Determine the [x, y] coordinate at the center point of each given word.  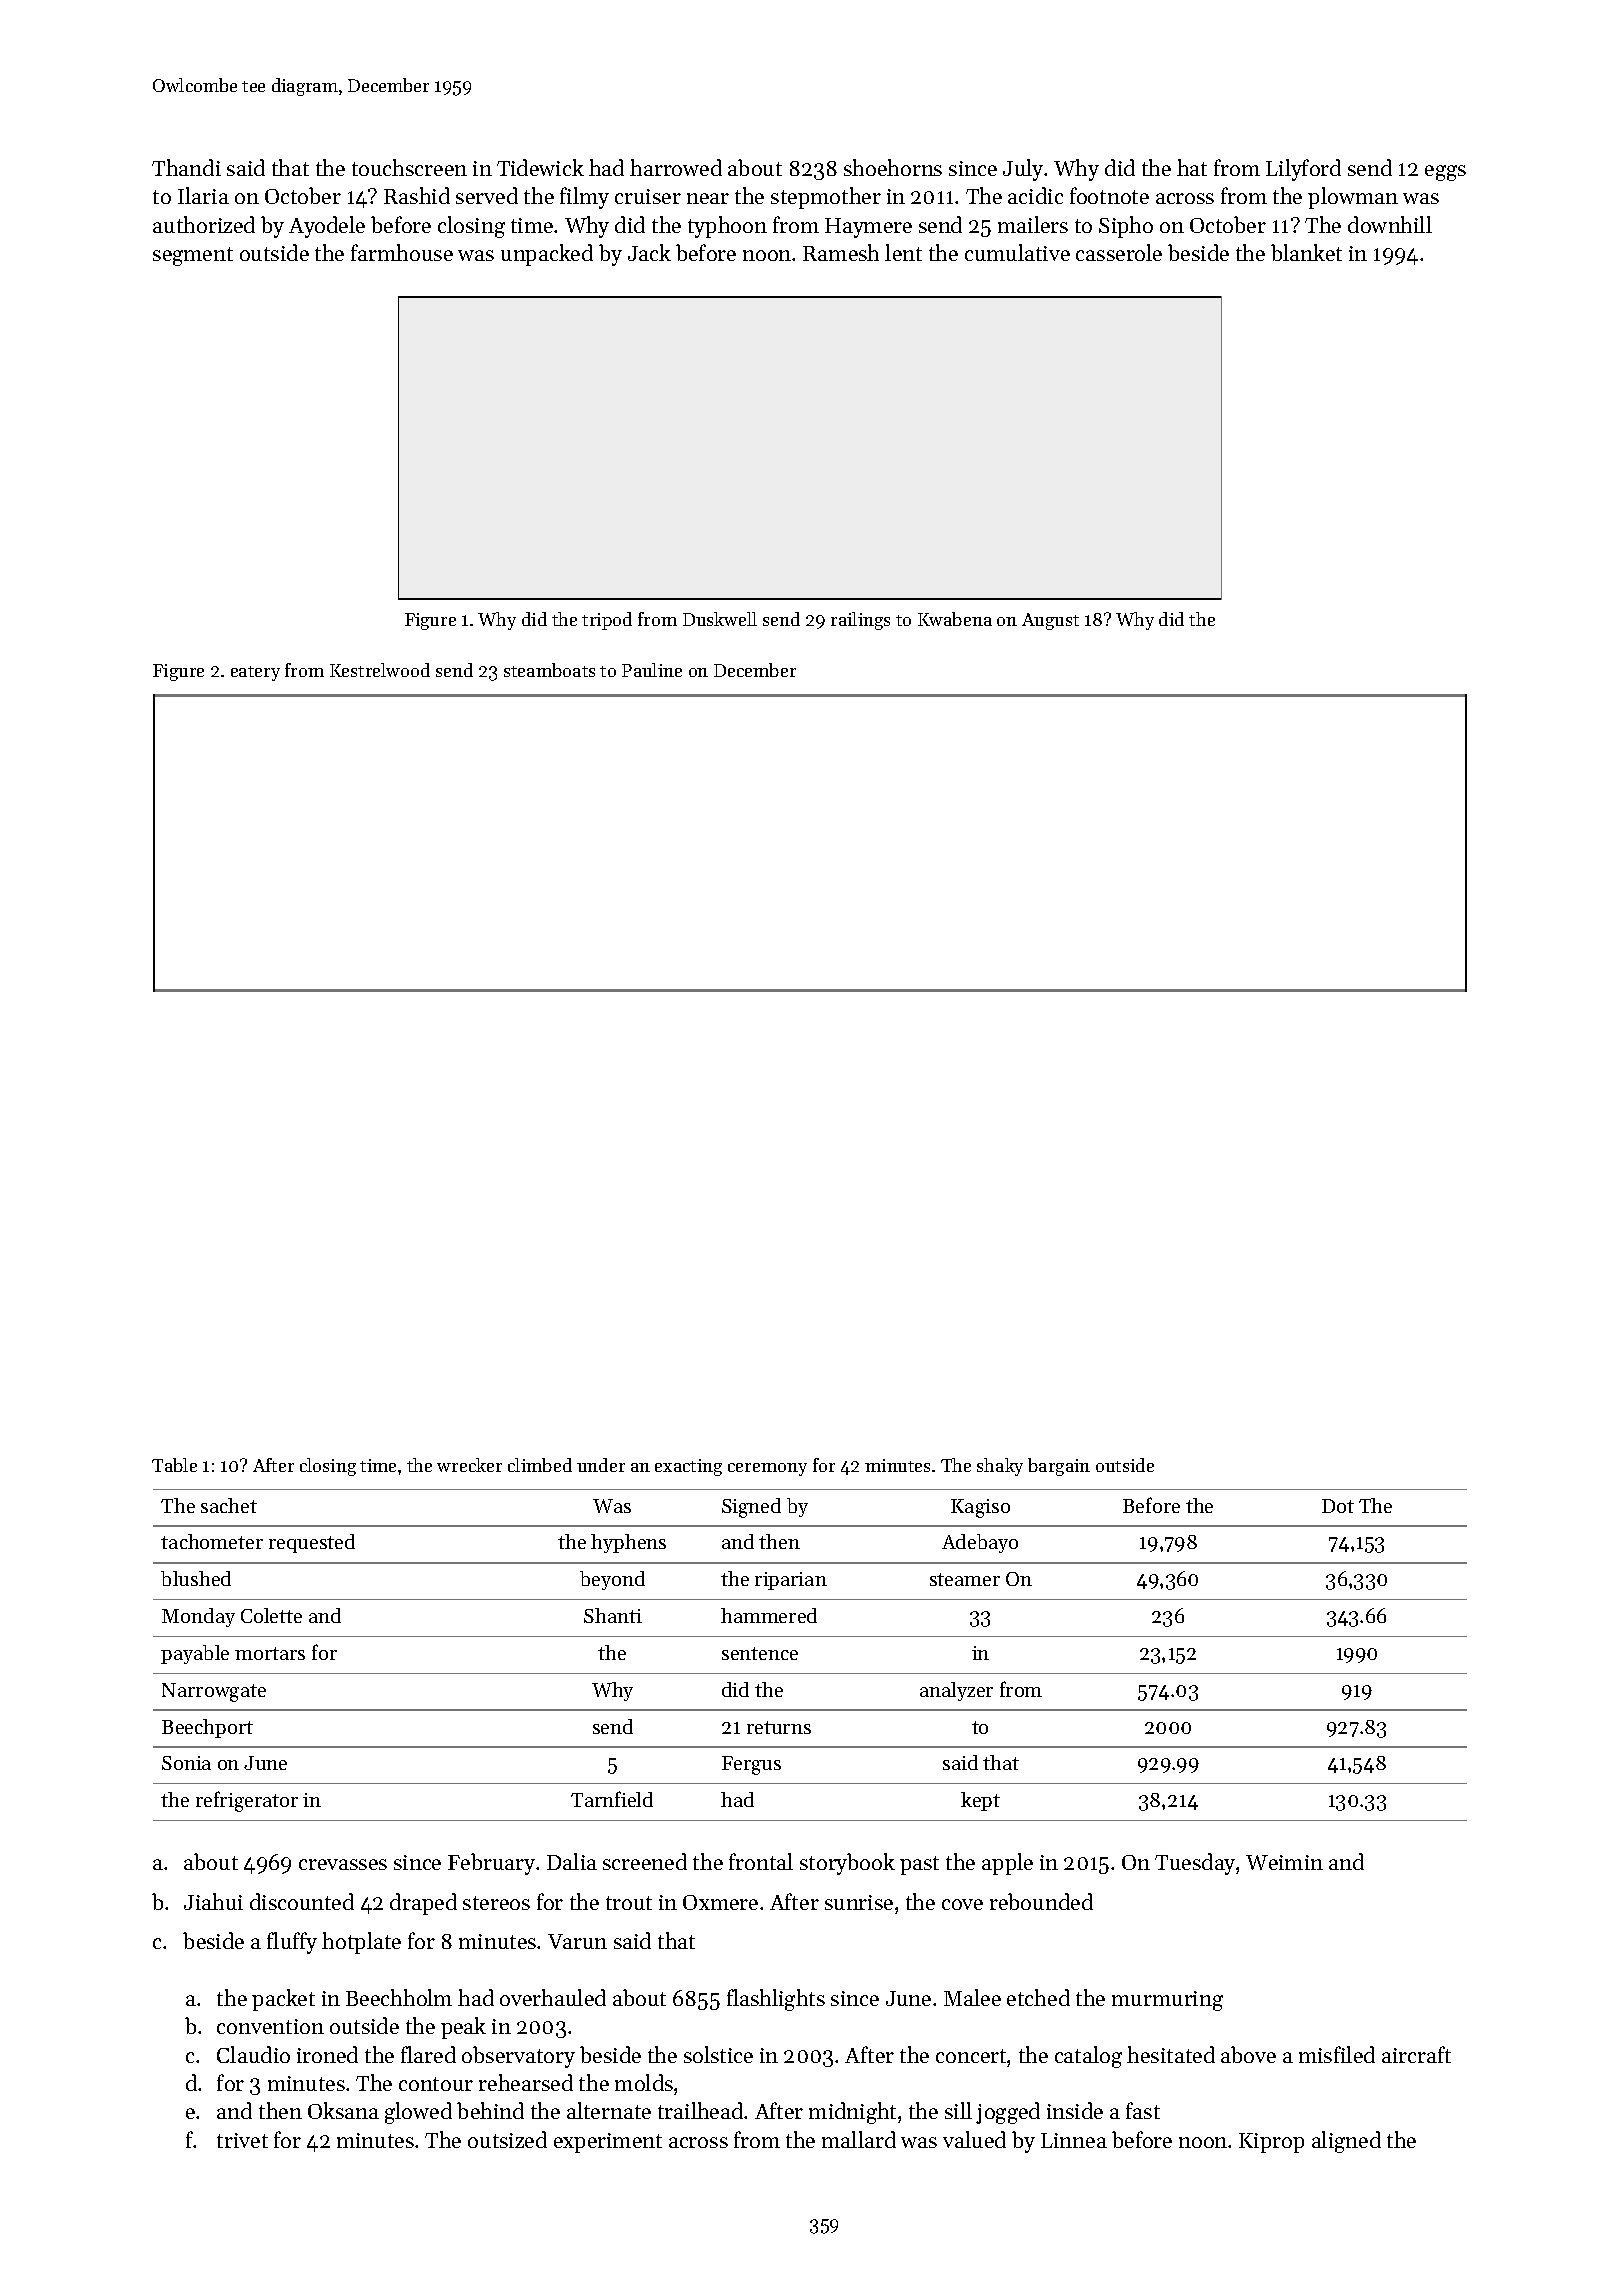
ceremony [767, 1469]
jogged [1008, 2113]
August [1050, 621]
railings [860, 621]
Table [174, 1465]
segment [193, 256]
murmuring [1167, 2001]
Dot [1338, 1506]
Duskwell [720, 619]
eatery [255, 673]
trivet [242, 2140]
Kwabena [955, 619]
